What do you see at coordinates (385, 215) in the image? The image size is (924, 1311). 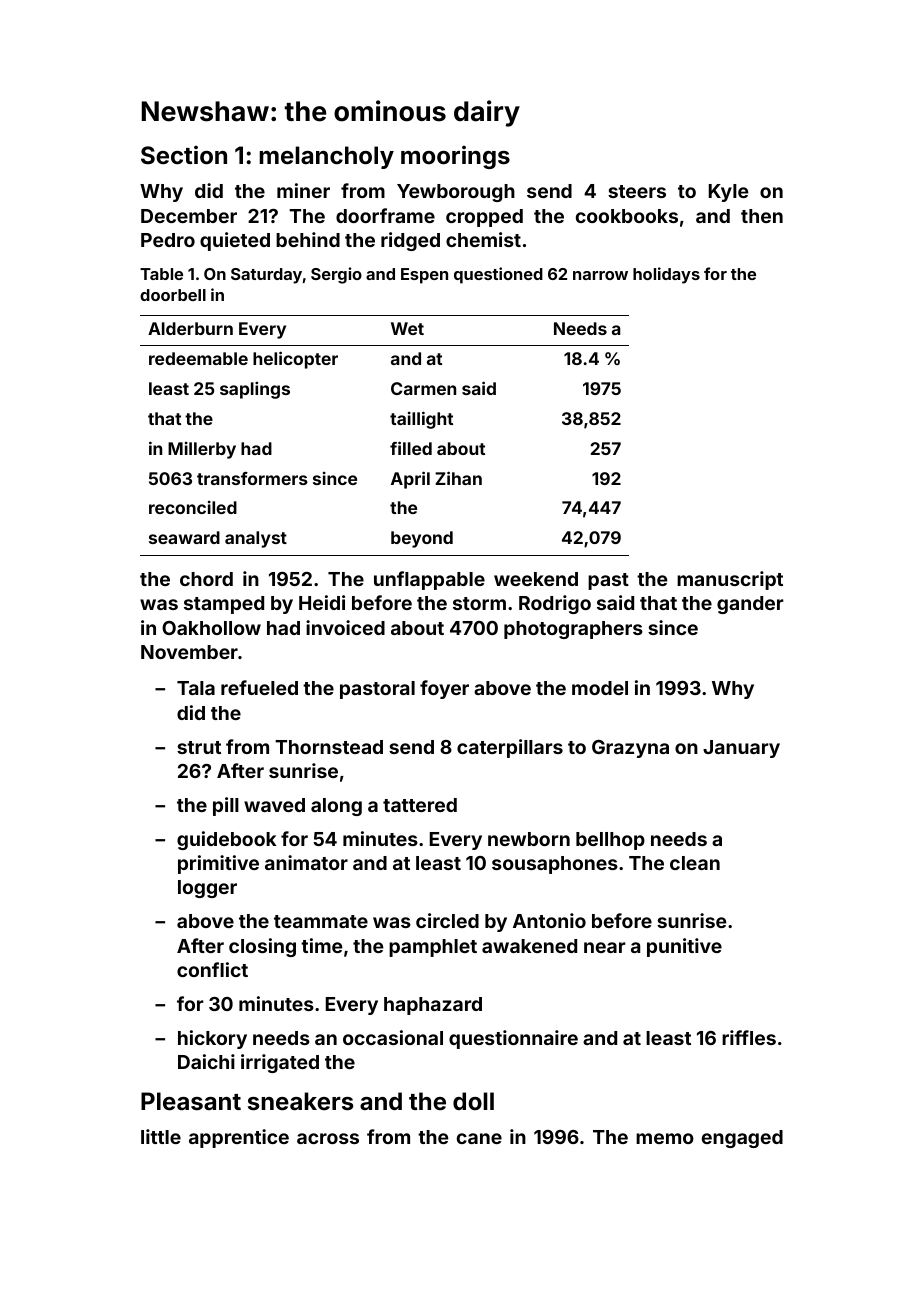 I see `doorframe` at bounding box center [385, 215].
